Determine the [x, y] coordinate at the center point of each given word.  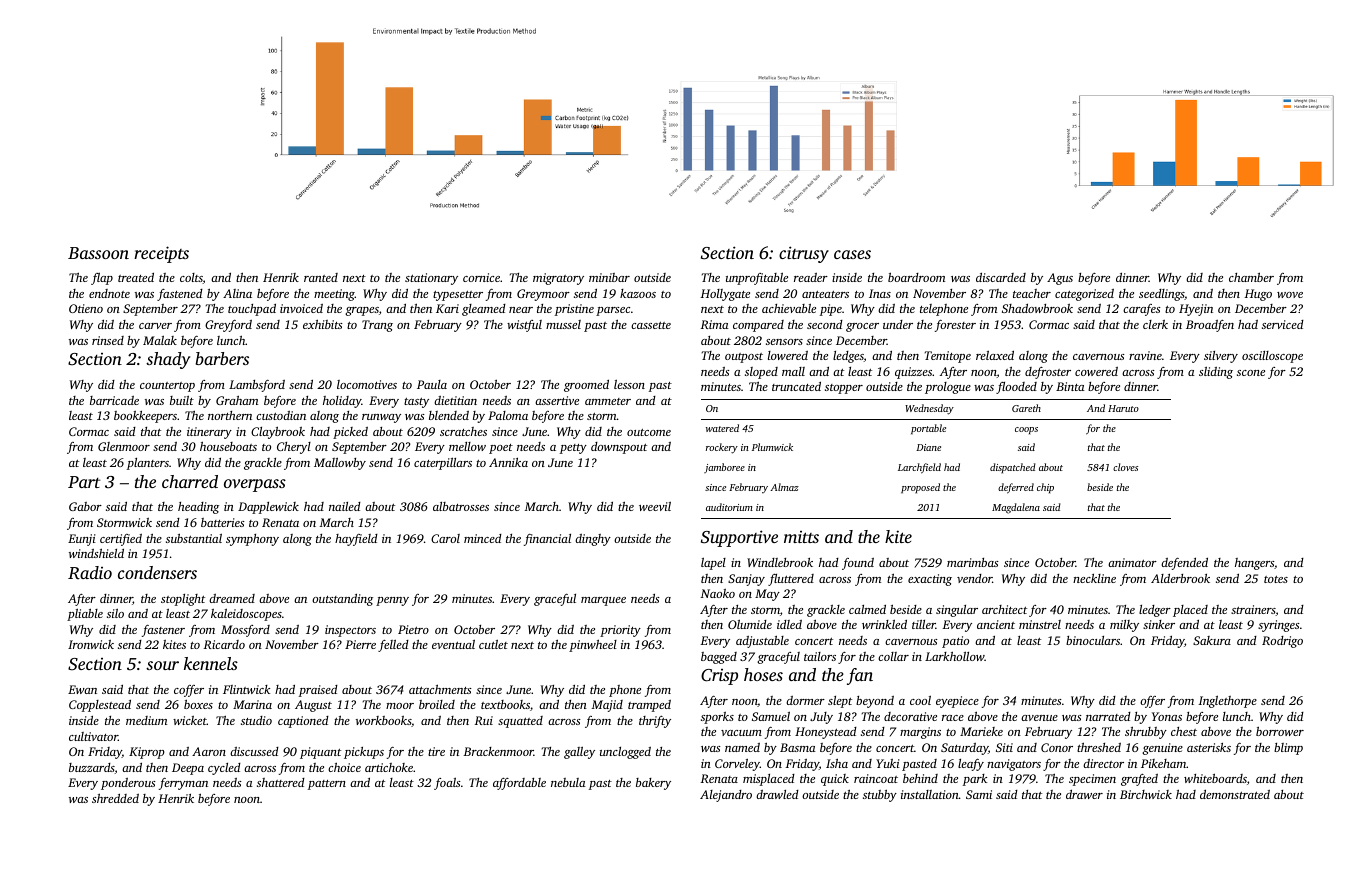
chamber [1251, 277]
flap [102, 278]
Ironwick [91, 644]
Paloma [508, 415]
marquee [603, 601]
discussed [254, 751]
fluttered [791, 580]
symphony [252, 540]
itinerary [209, 433]
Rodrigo [1282, 642]
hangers [1254, 564]
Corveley [737, 764]
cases [852, 254]
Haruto [1123, 408]
